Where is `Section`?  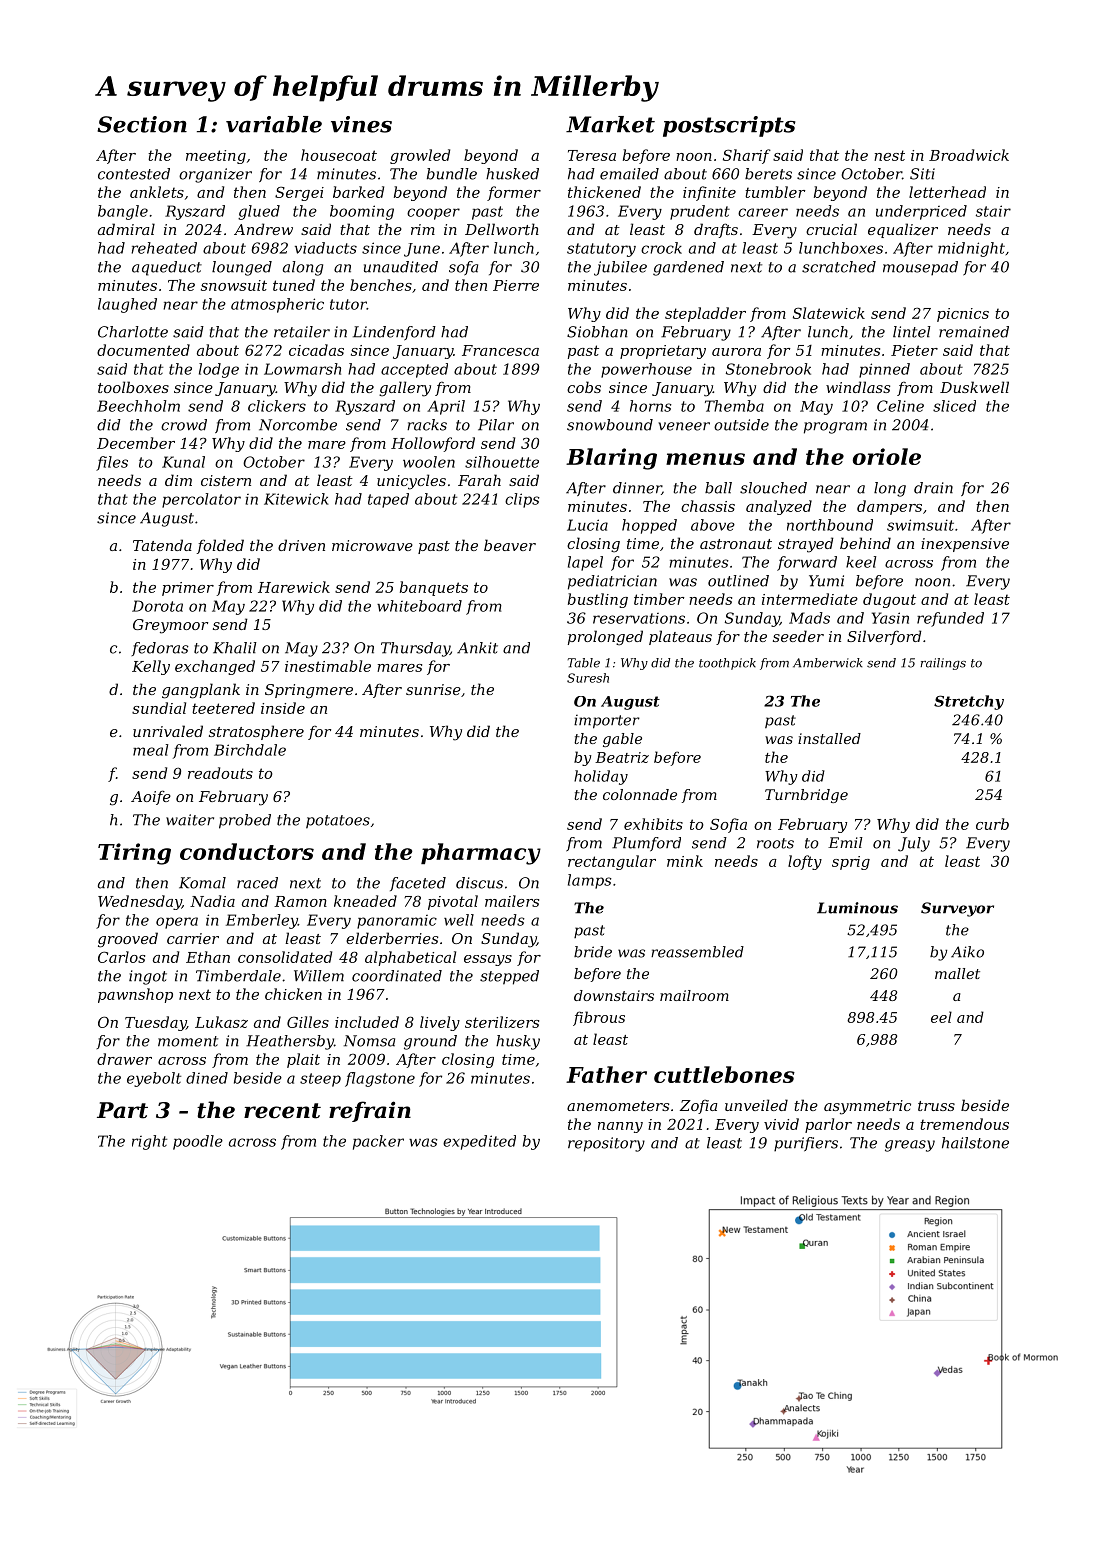
Section is located at coordinates (142, 124).
